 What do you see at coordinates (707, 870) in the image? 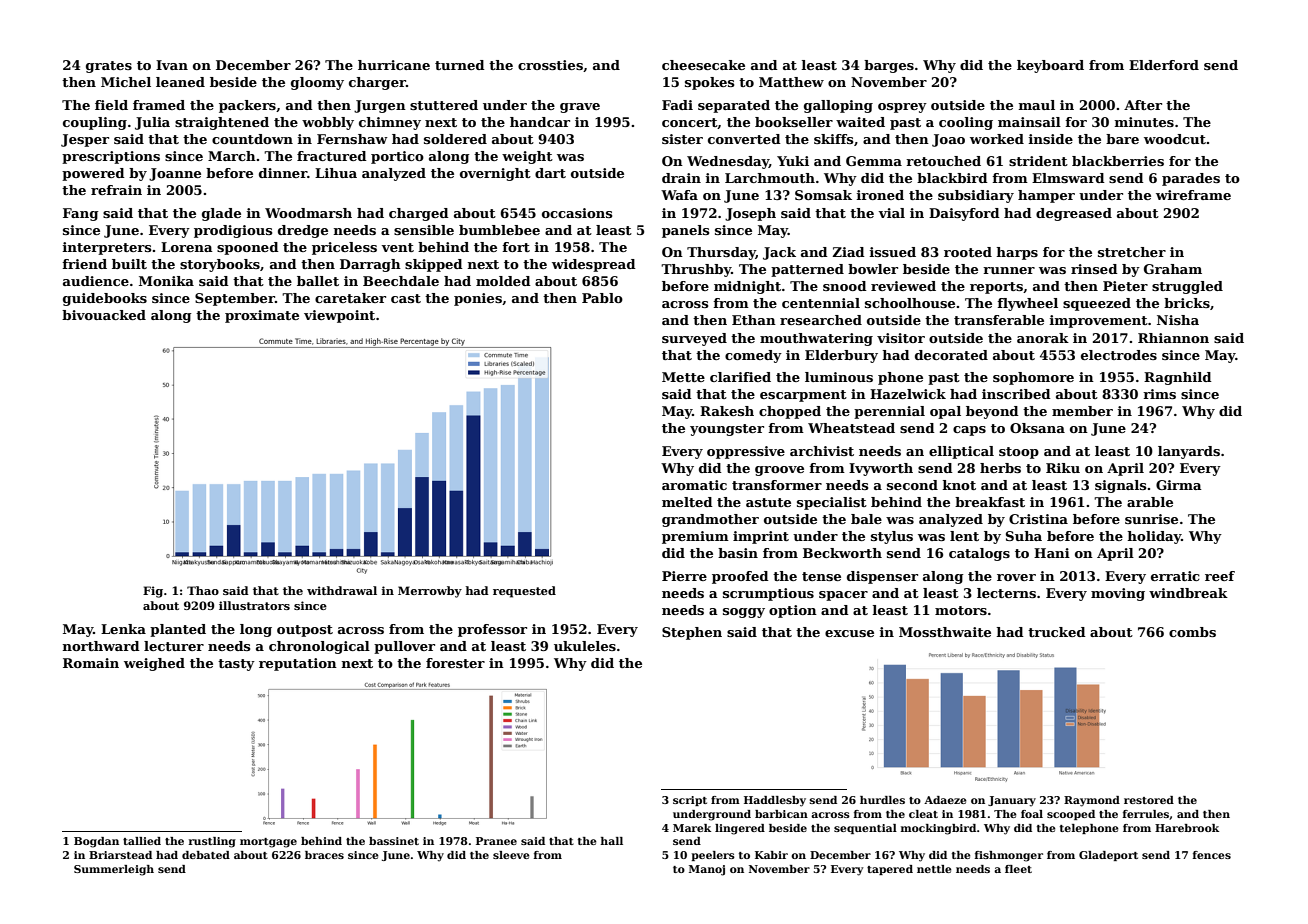
I see `Manoj` at bounding box center [707, 870].
